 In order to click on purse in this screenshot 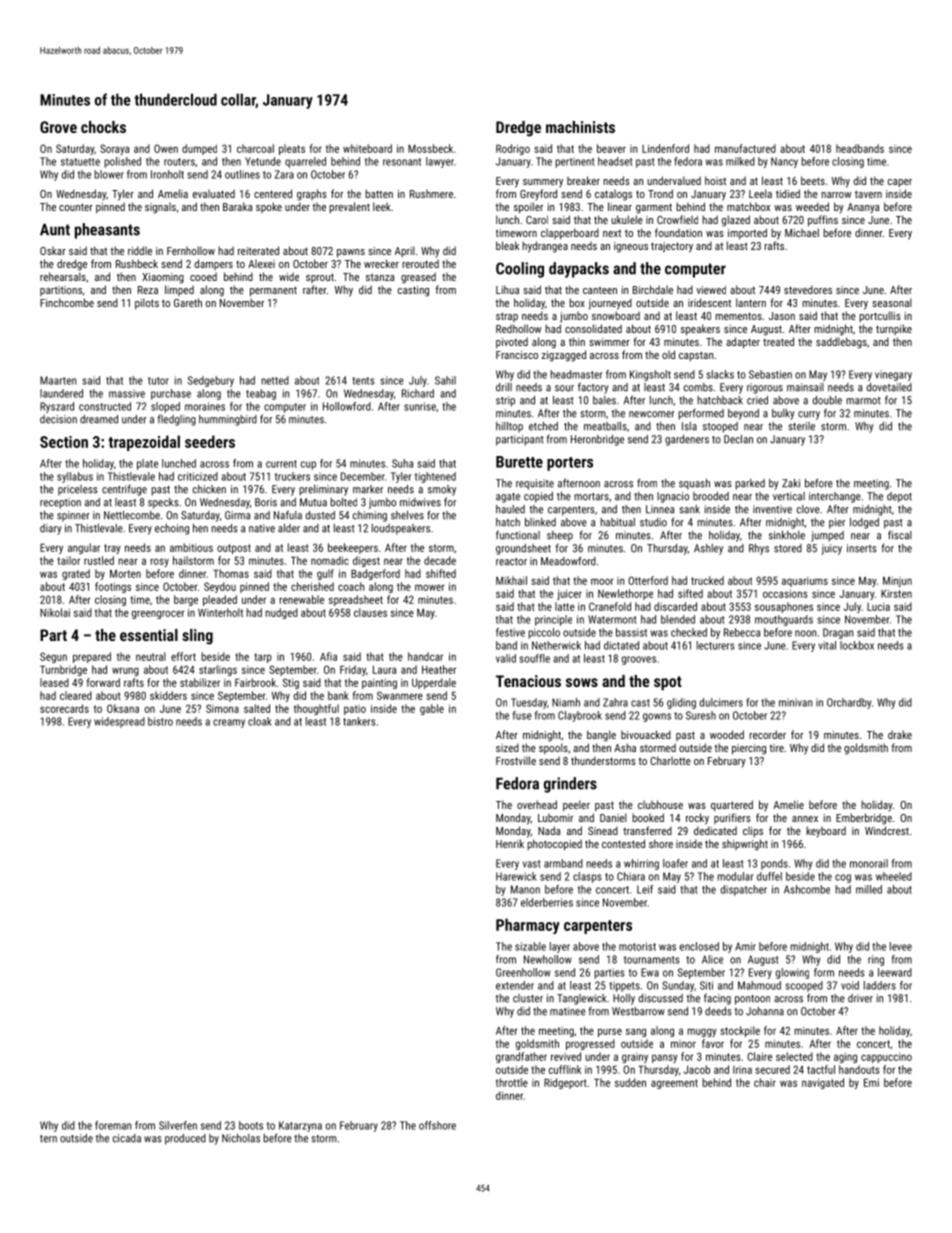, I will do `click(610, 1032)`.
